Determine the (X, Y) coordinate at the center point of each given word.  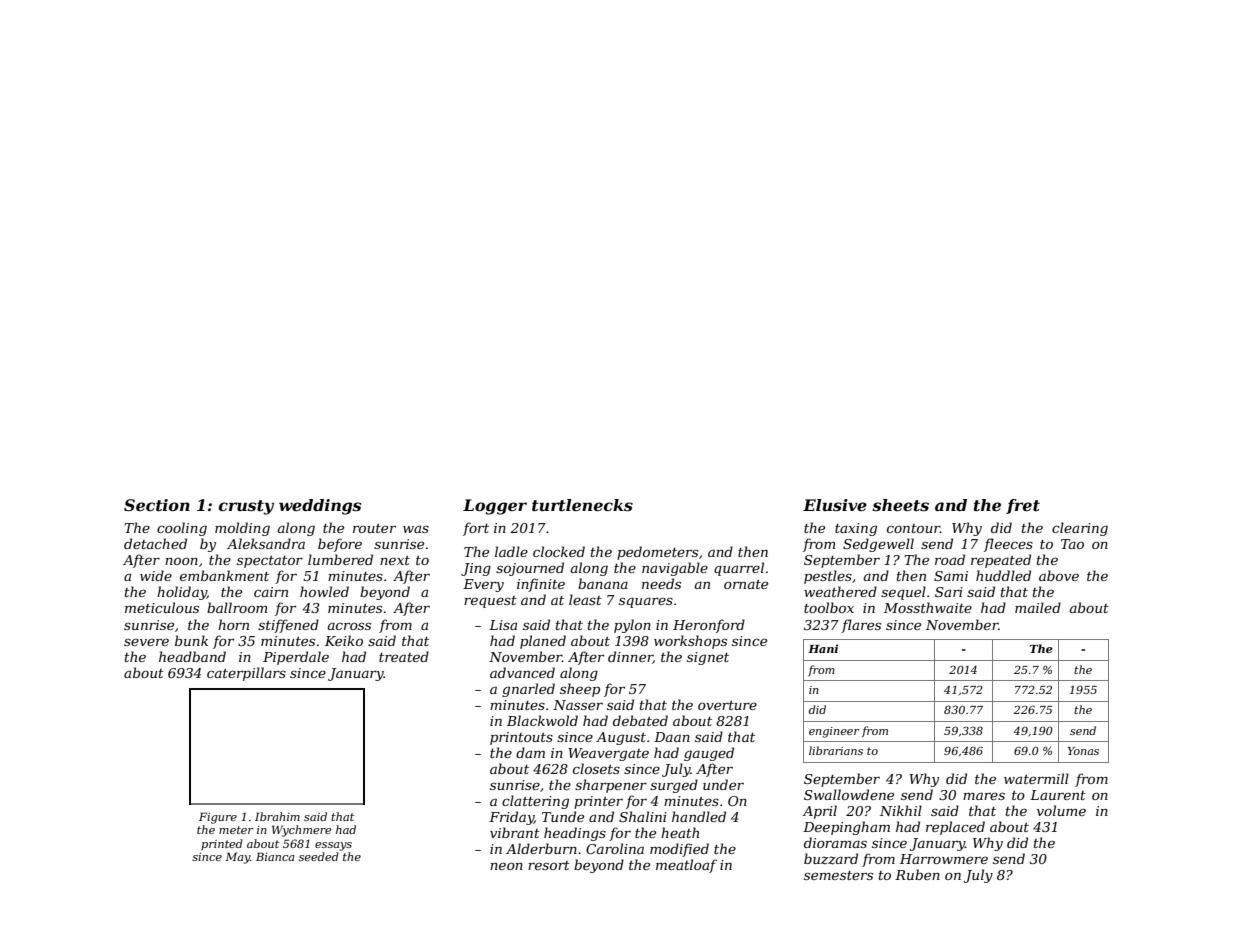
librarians (836, 750)
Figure (218, 818)
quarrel (739, 569)
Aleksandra (266, 543)
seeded (319, 856)
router (374, 528)
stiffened (288, 626)
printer (598, 802)
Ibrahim (277, 816)
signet (708, 658)
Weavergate (608, 754)
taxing (856, 529)
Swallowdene (849, 794)
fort (476, 529)
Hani (823, 648)
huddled (1003, 575)
